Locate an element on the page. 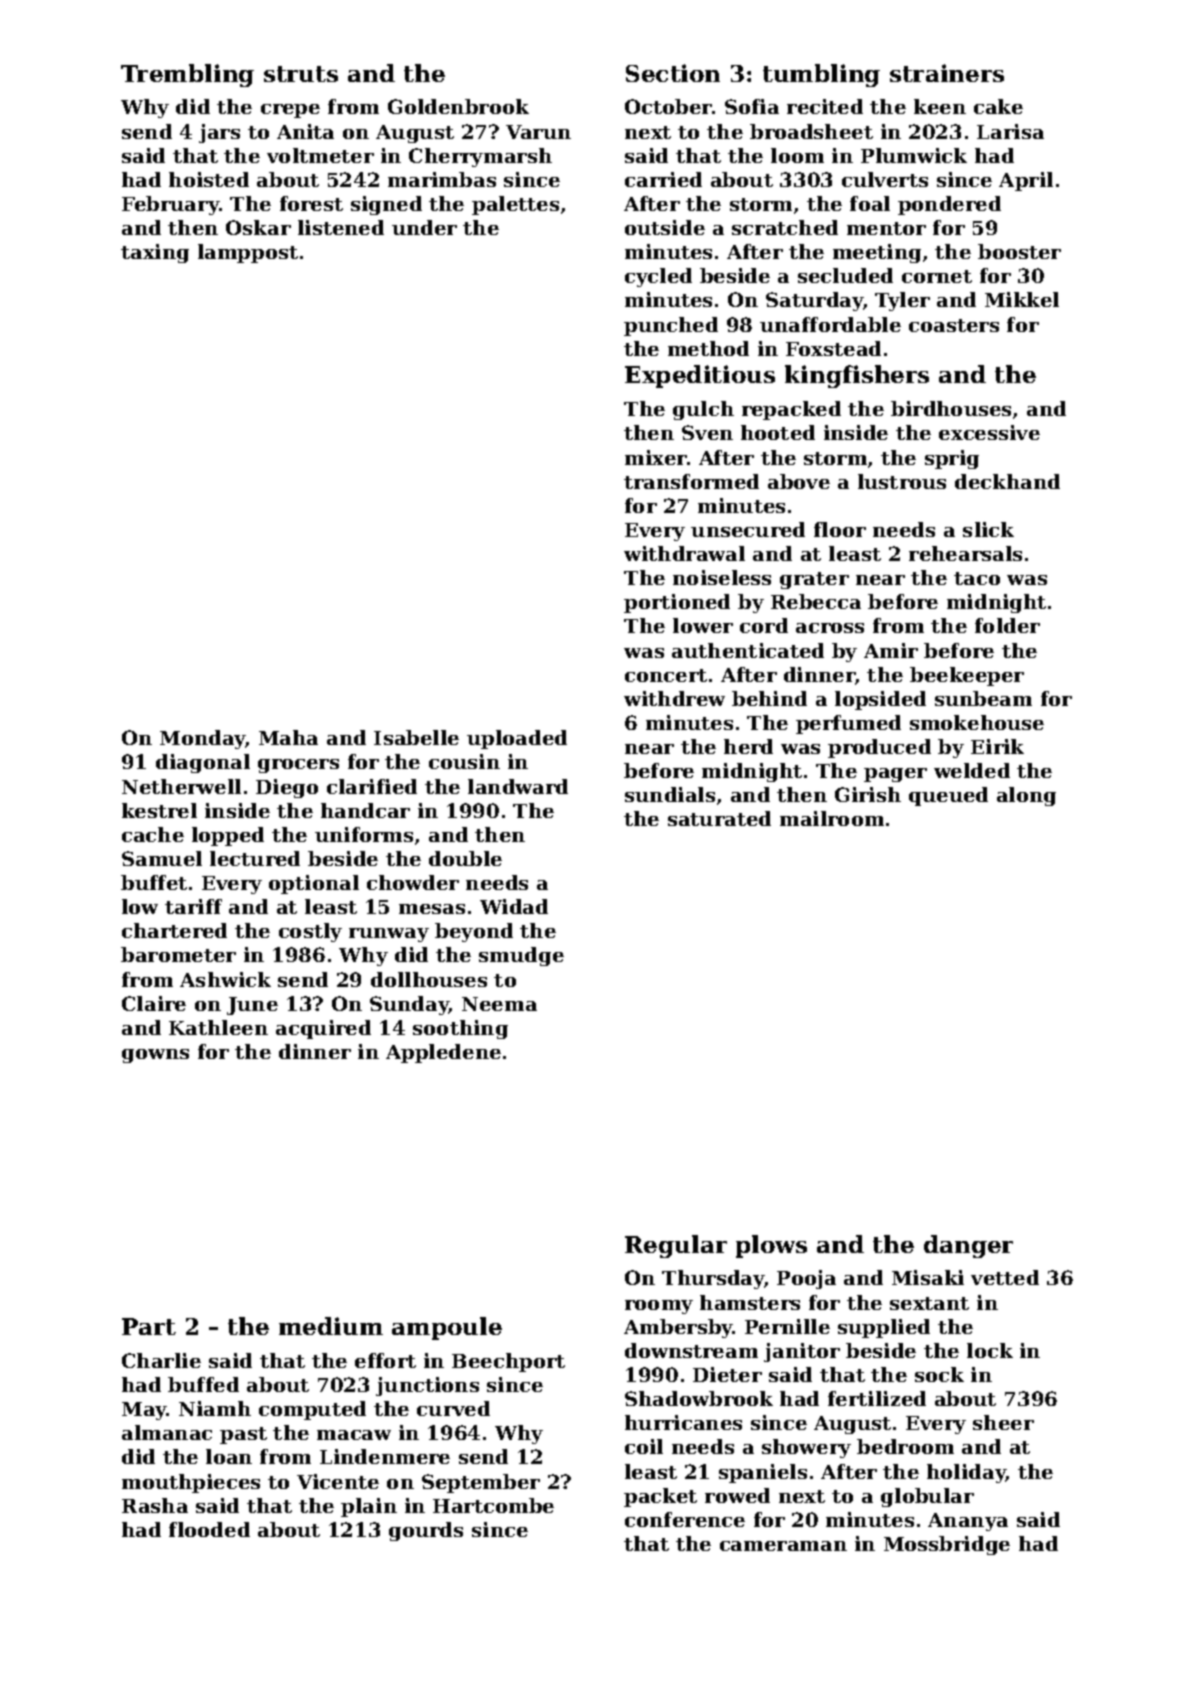  medium is located at coordinates (331, 1326).
